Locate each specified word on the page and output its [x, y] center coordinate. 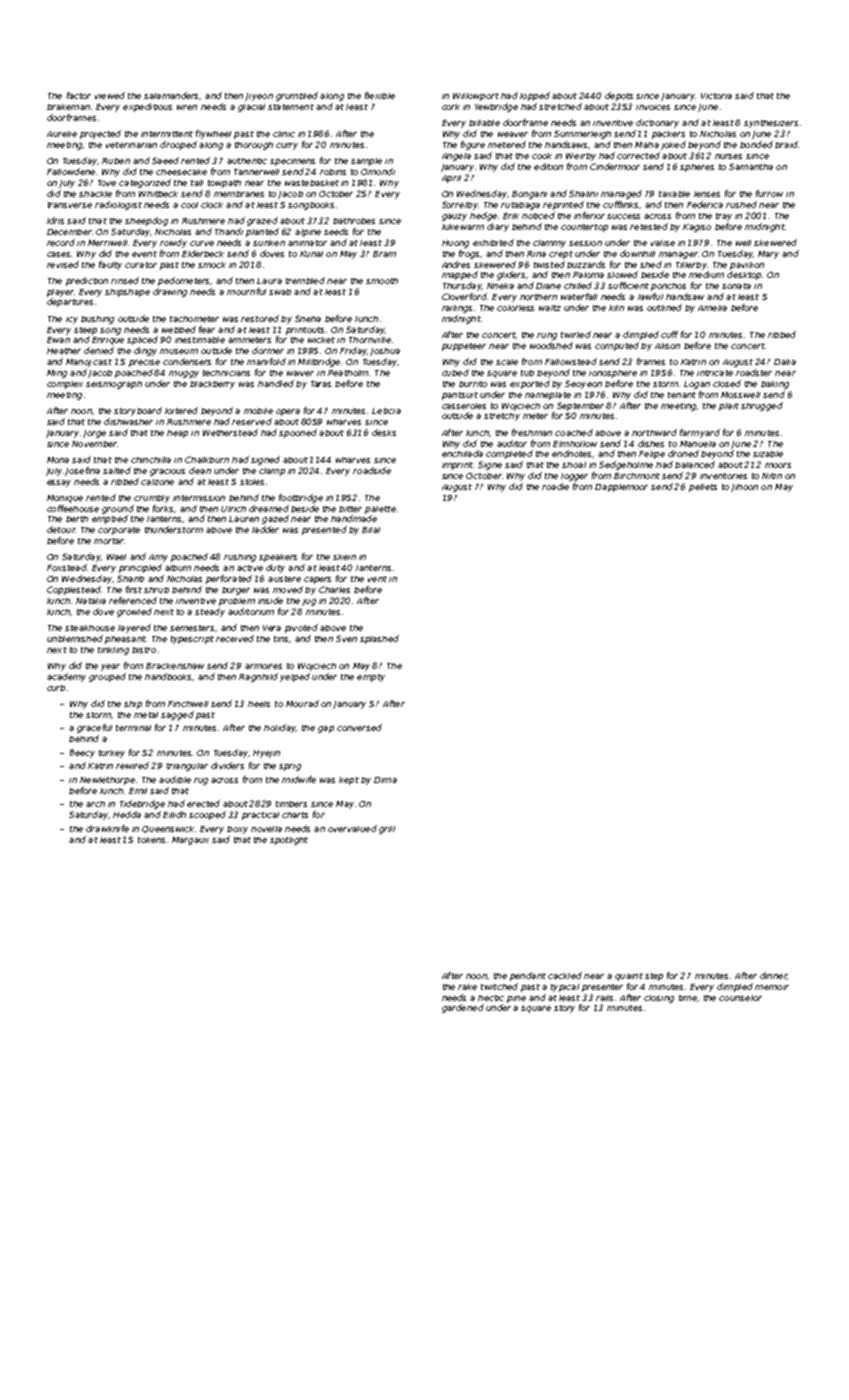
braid [786, 144]
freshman [532, 432]
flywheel [213, 134]
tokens [151, 840]
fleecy [82, 753]
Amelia [712, 308]
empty [371, 678]
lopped [535, 96]
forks [163, 508]
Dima [385, 780]
